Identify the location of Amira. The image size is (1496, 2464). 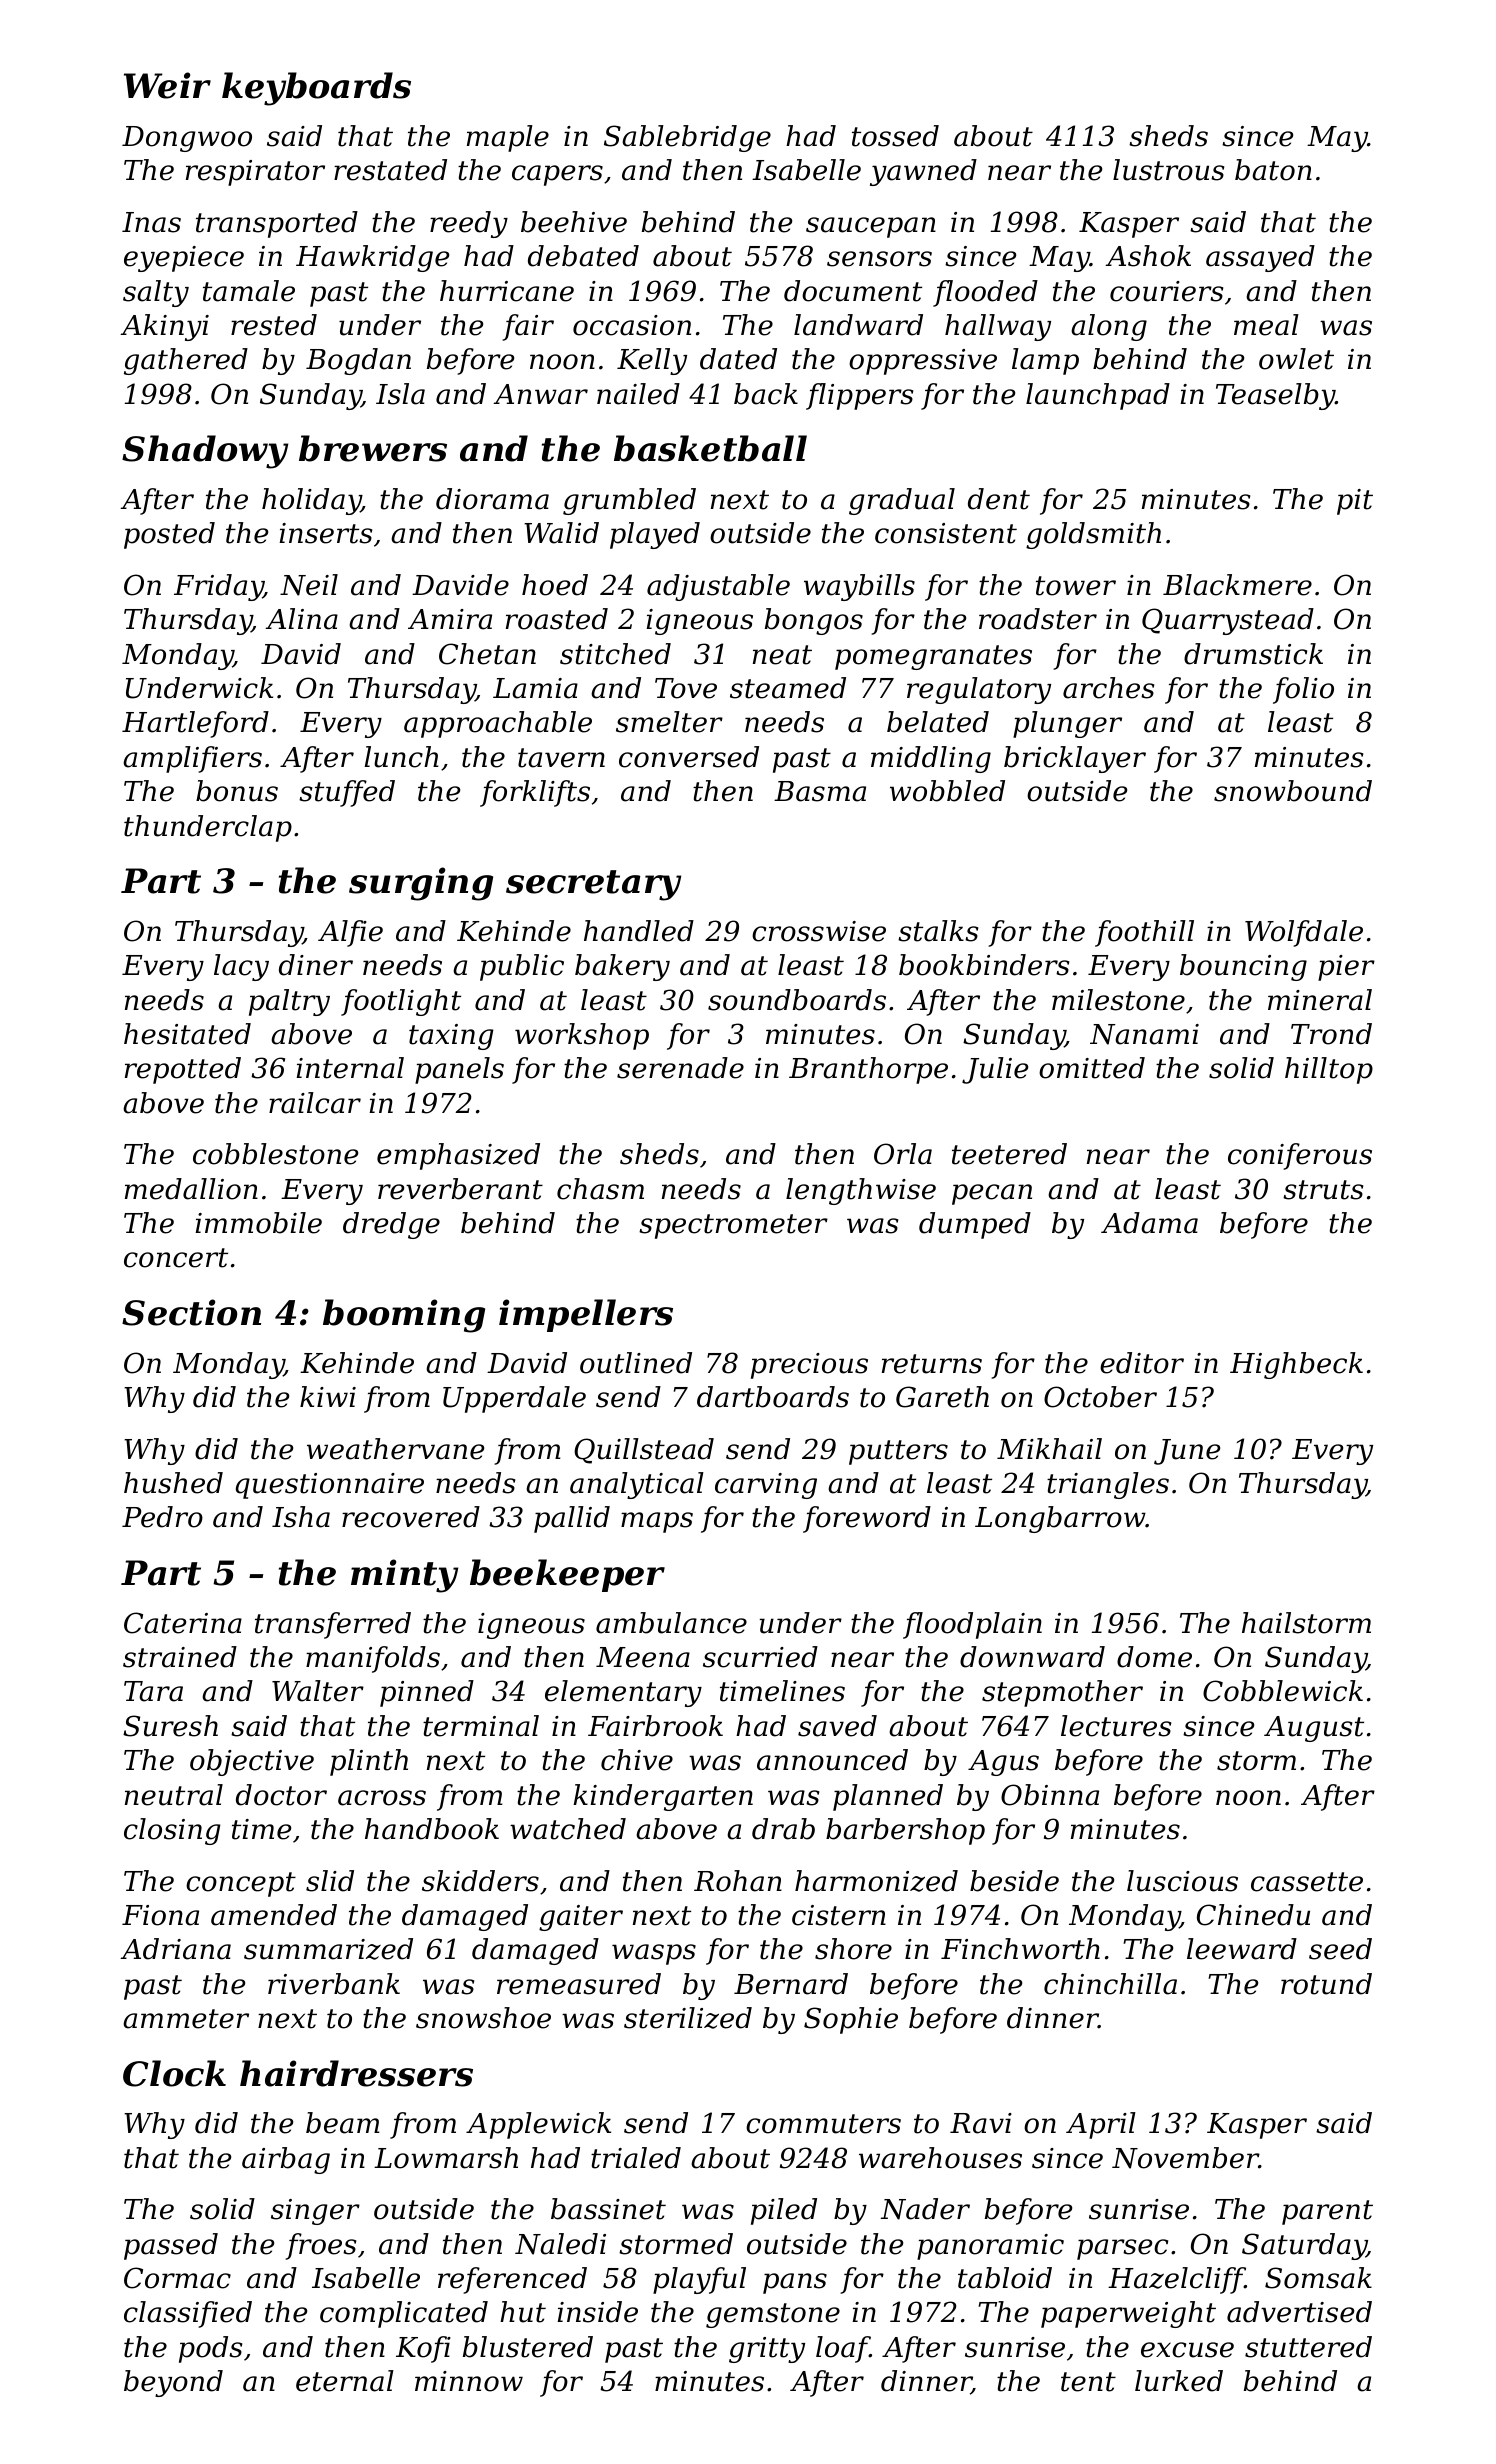
(450, 619).
